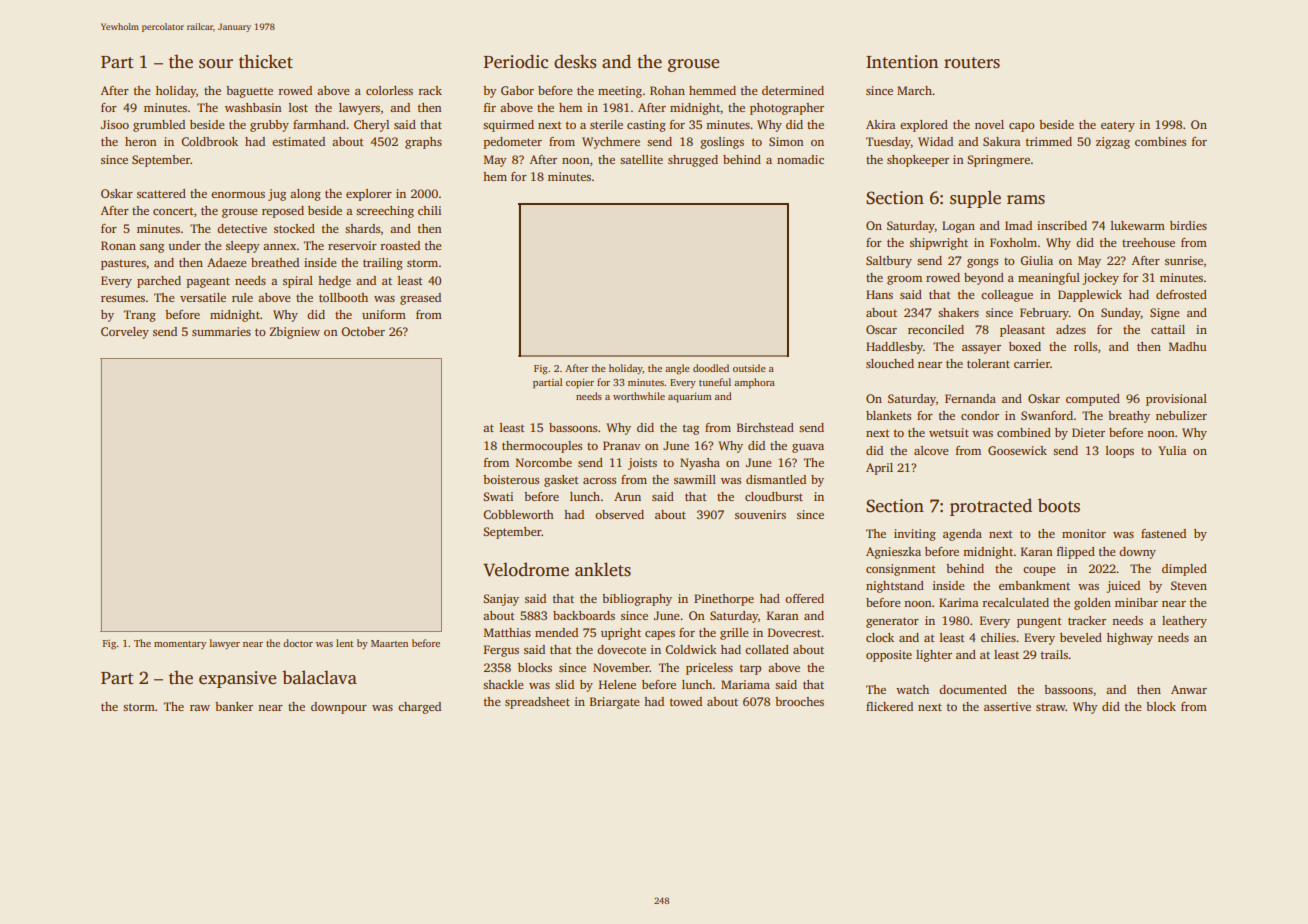 The image size is (1308, 924). I want to click on concert, so click(173, 211).
